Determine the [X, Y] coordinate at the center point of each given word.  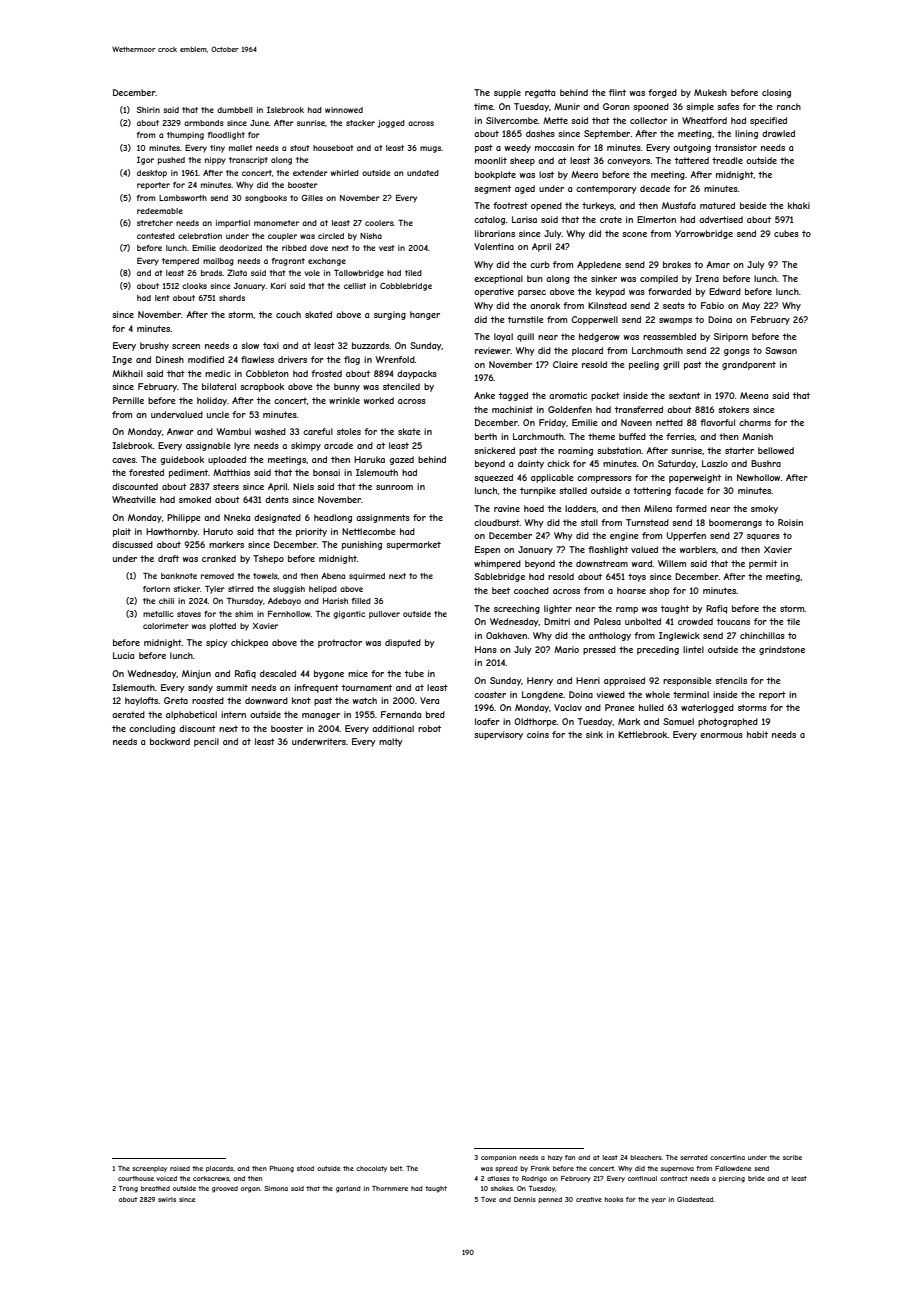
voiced [166, 1178]
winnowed [344, 110]
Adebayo [284, 602]
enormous [721, 735]
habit [757, 734]
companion [498, 1158]
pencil [206, 742]
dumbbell [235, 110]
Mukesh [710, 92]
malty [391, 742]
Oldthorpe [535, 722]
